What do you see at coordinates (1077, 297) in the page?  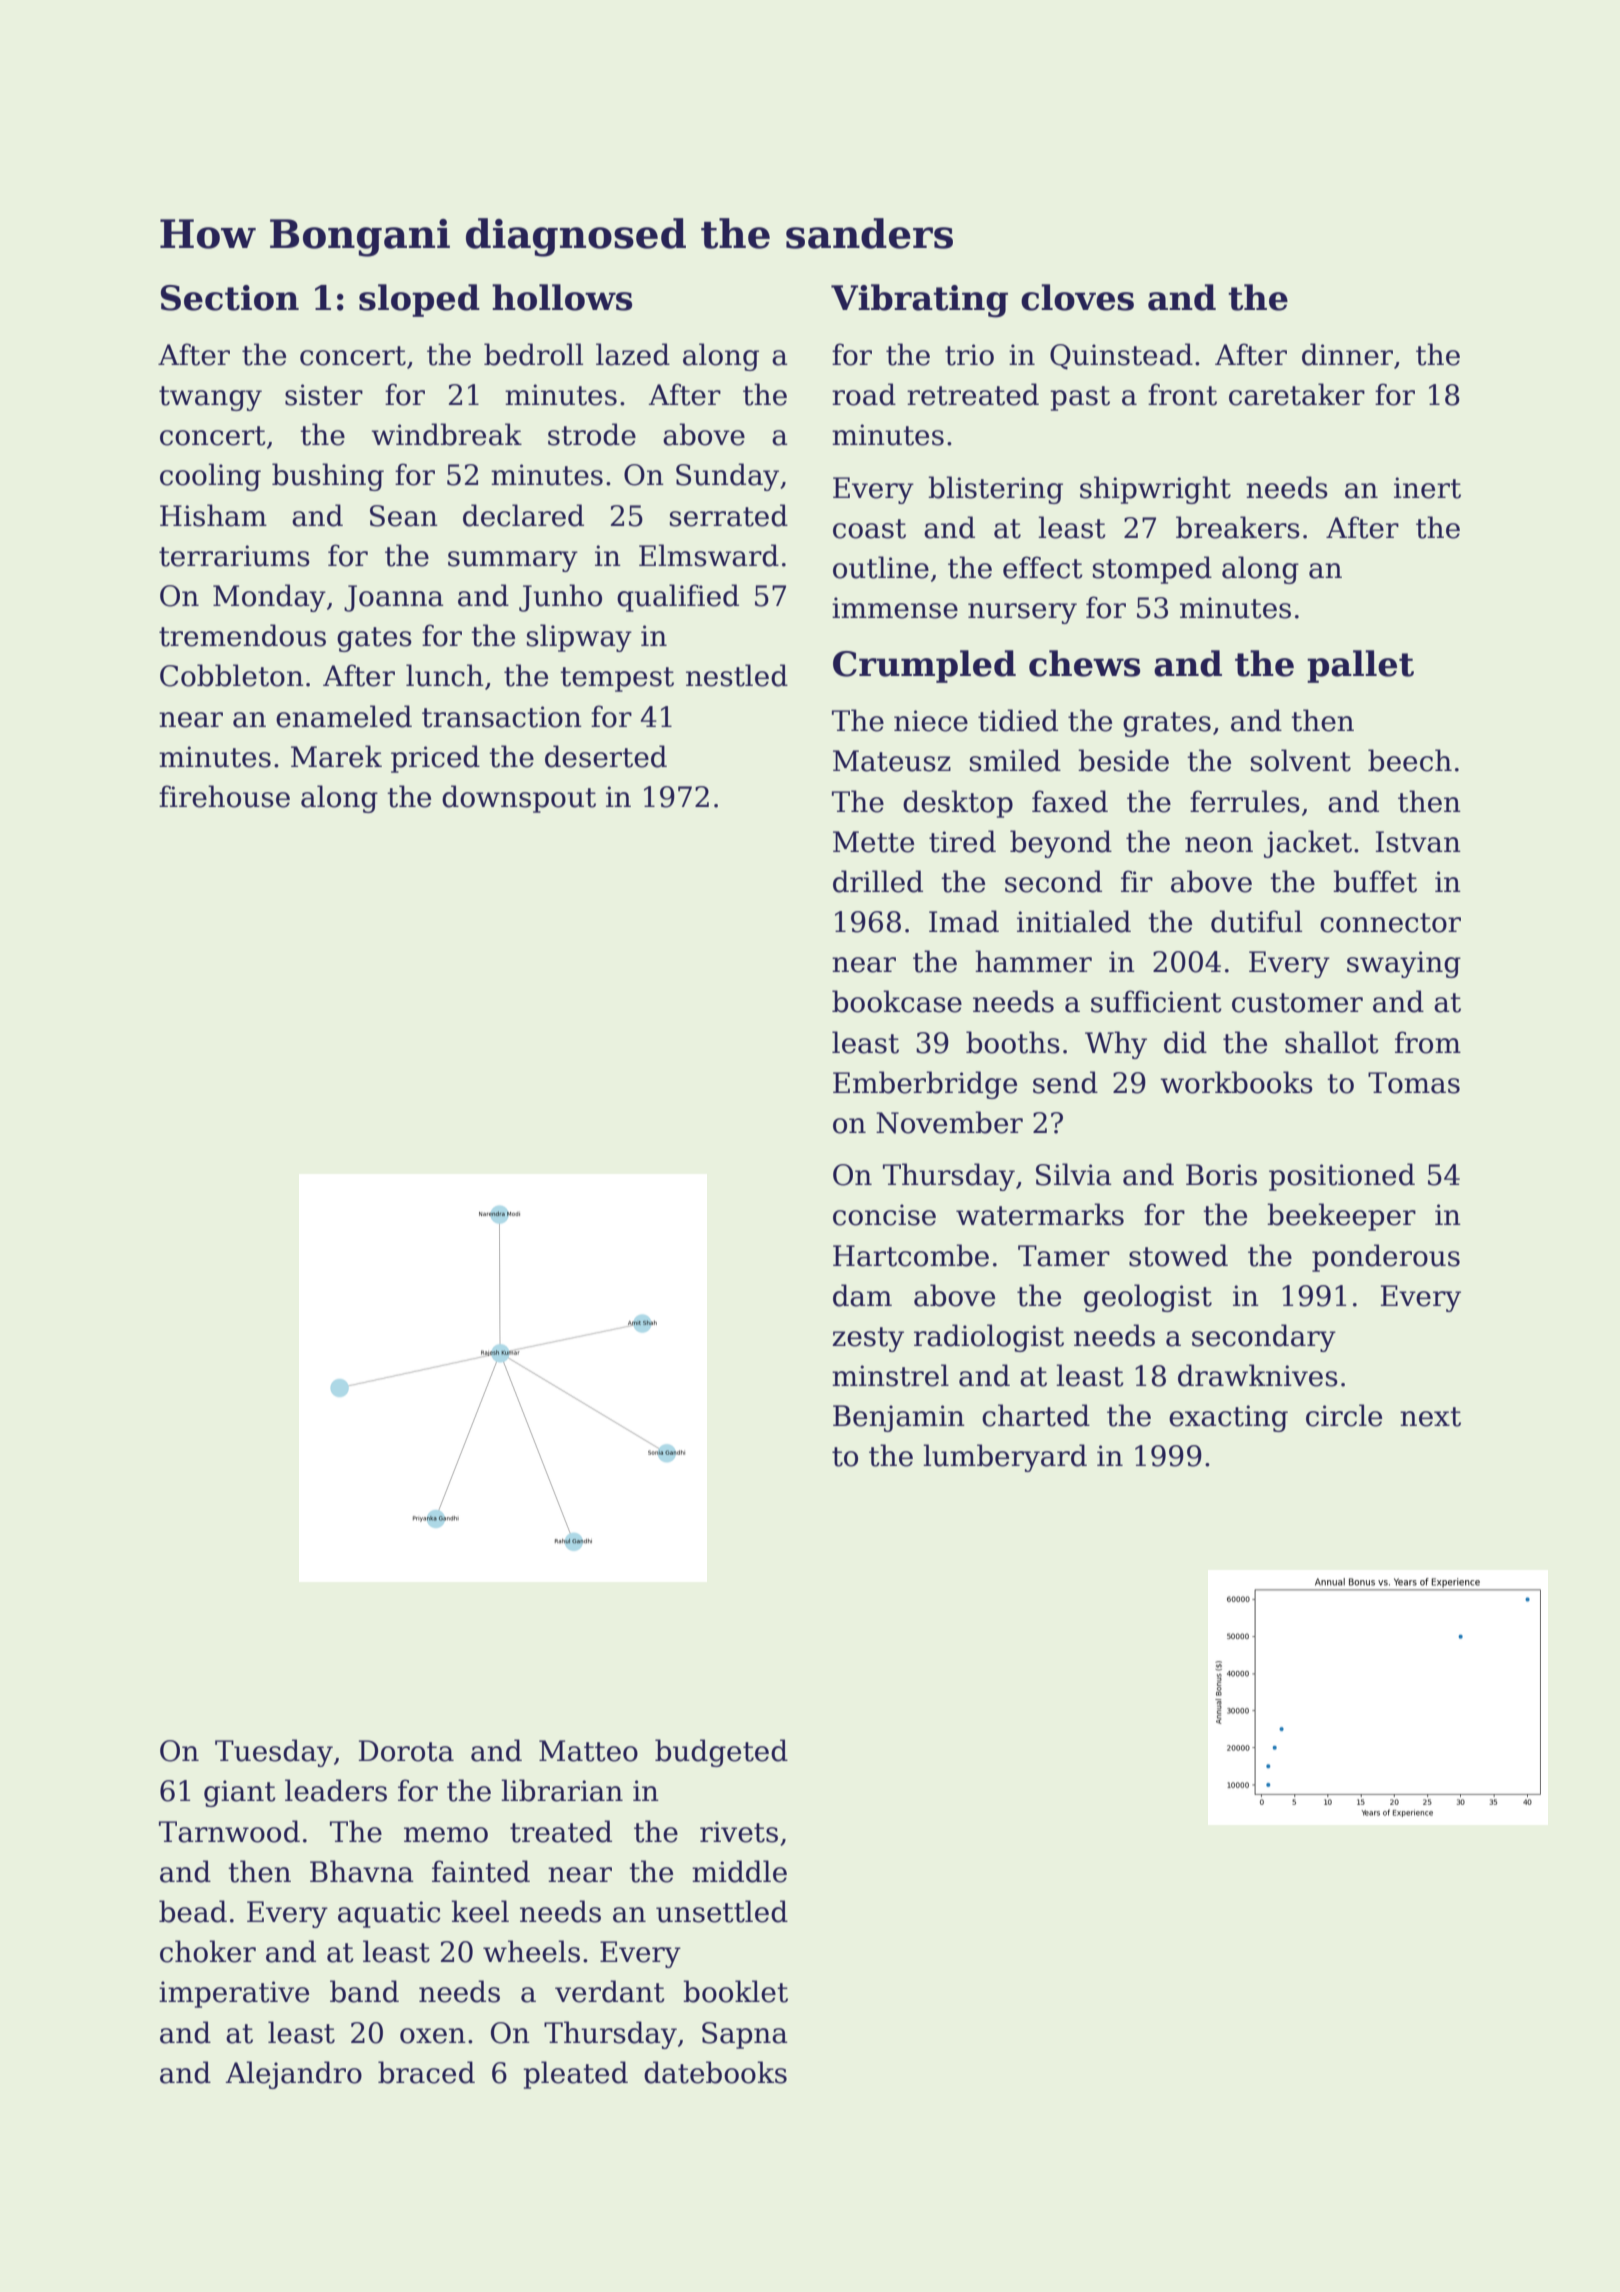 I see `cloves` at bounding box center [1077, 297].
